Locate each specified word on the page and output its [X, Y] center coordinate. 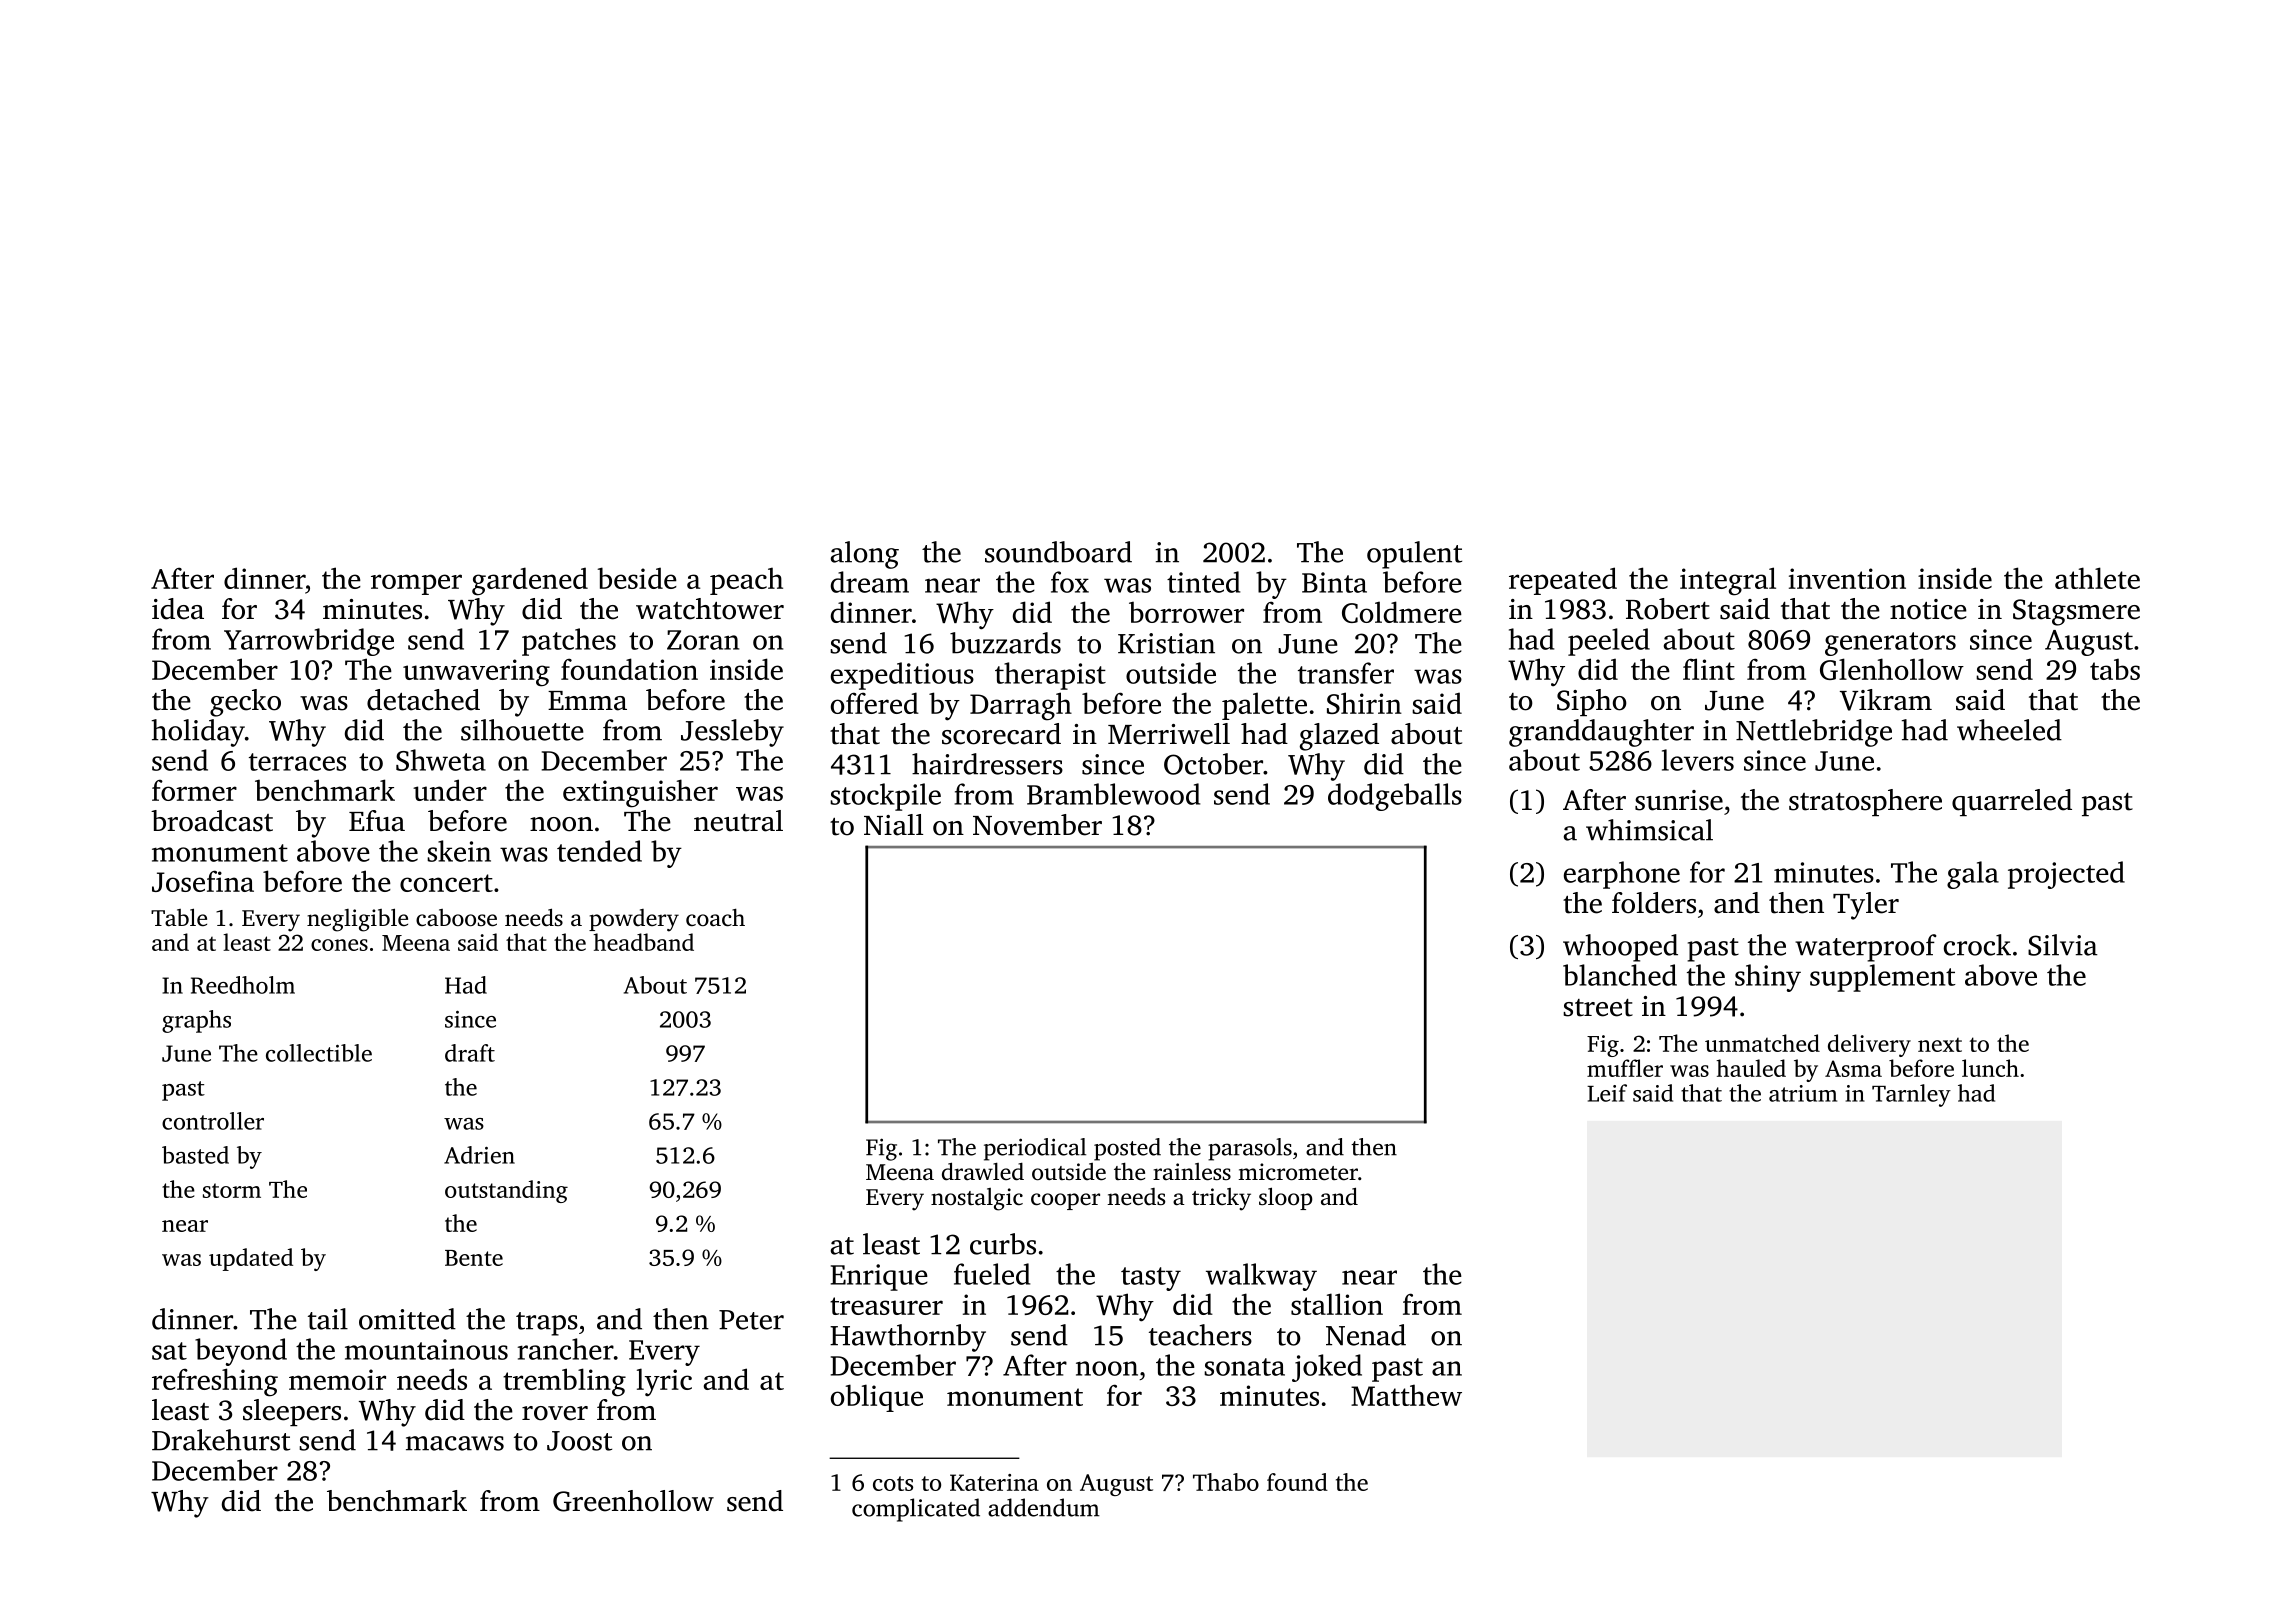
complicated [916, 1510]
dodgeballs [1395, 797]
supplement [1883, 978]
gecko [245, 703]
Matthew [1406, 1395]
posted [1127, 1149]
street [1598, 1008]
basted [195, 1155]
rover [555, 1413]
